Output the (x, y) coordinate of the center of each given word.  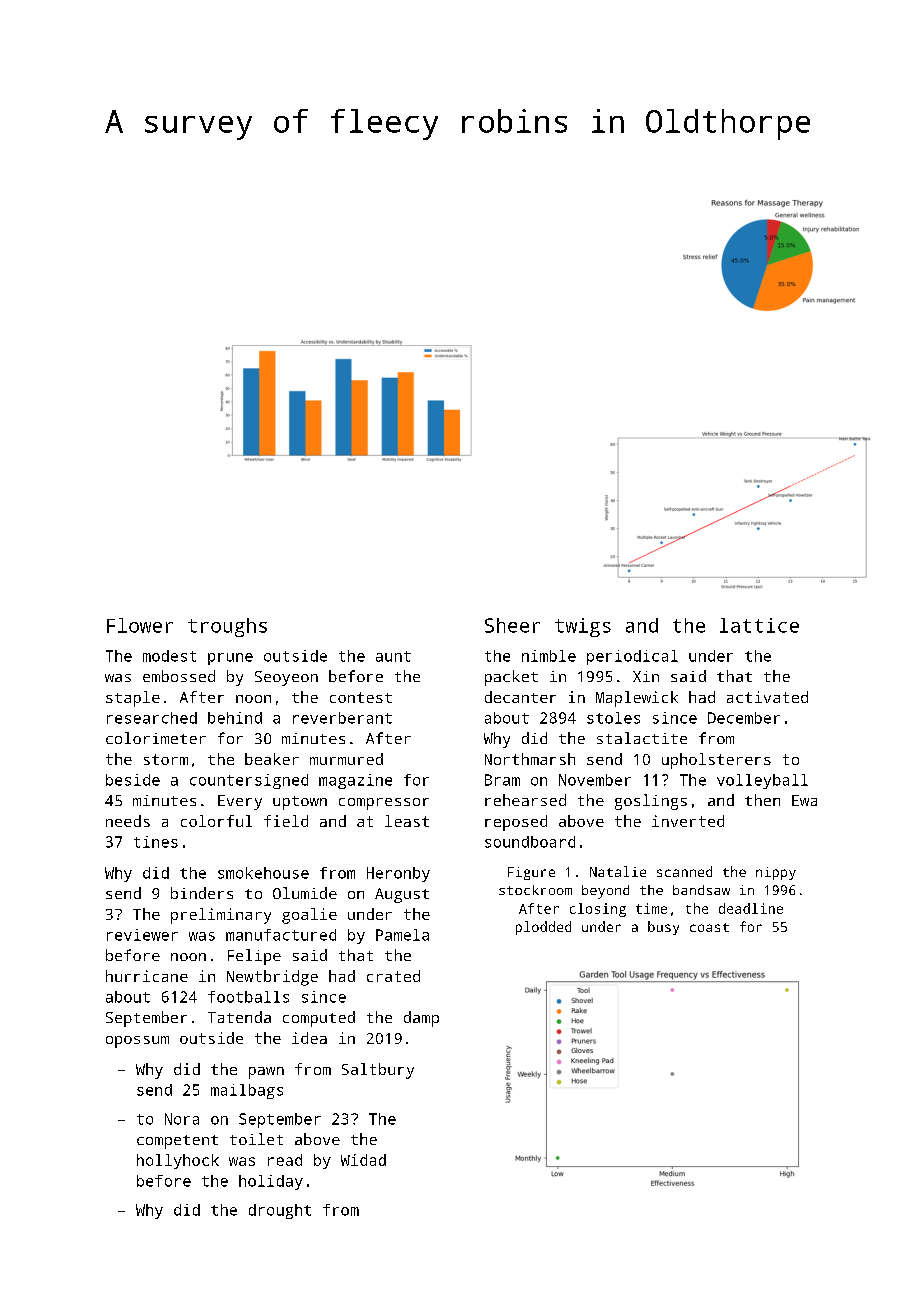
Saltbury (378, 1071)
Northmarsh (530, 759)
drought (280, 1211)
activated (767, 697)
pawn (266, 1073)
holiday (271, 1182)
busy (663, 928)
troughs (227, 627)
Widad (363, 1160)
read (285, 1160)
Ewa (804, 800)
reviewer (142, 935)
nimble (549, 656)
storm (166, 759)
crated (393, 976)
